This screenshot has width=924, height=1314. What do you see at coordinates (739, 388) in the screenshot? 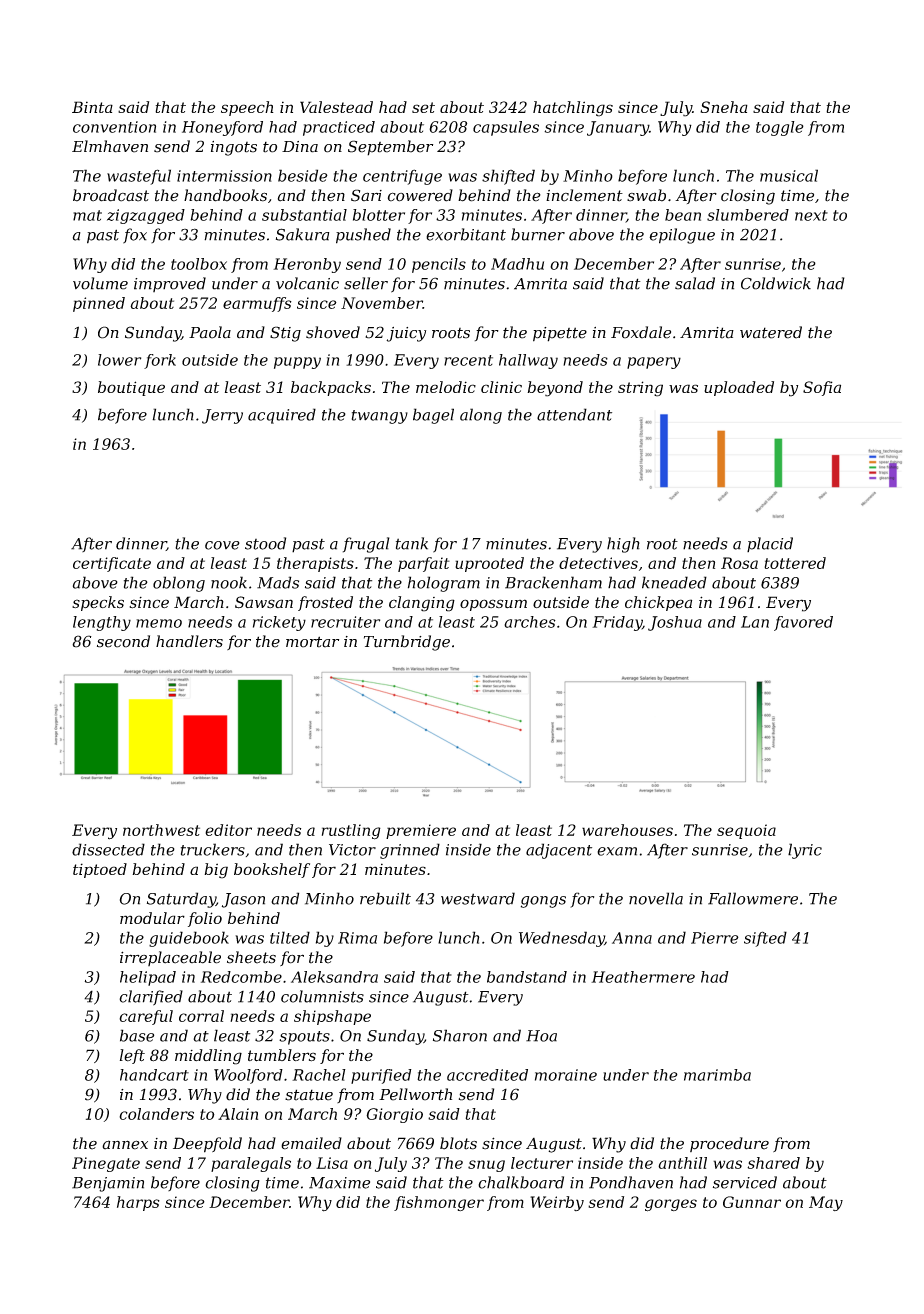
I see `uploaded` at bounding box center [739, 388].
